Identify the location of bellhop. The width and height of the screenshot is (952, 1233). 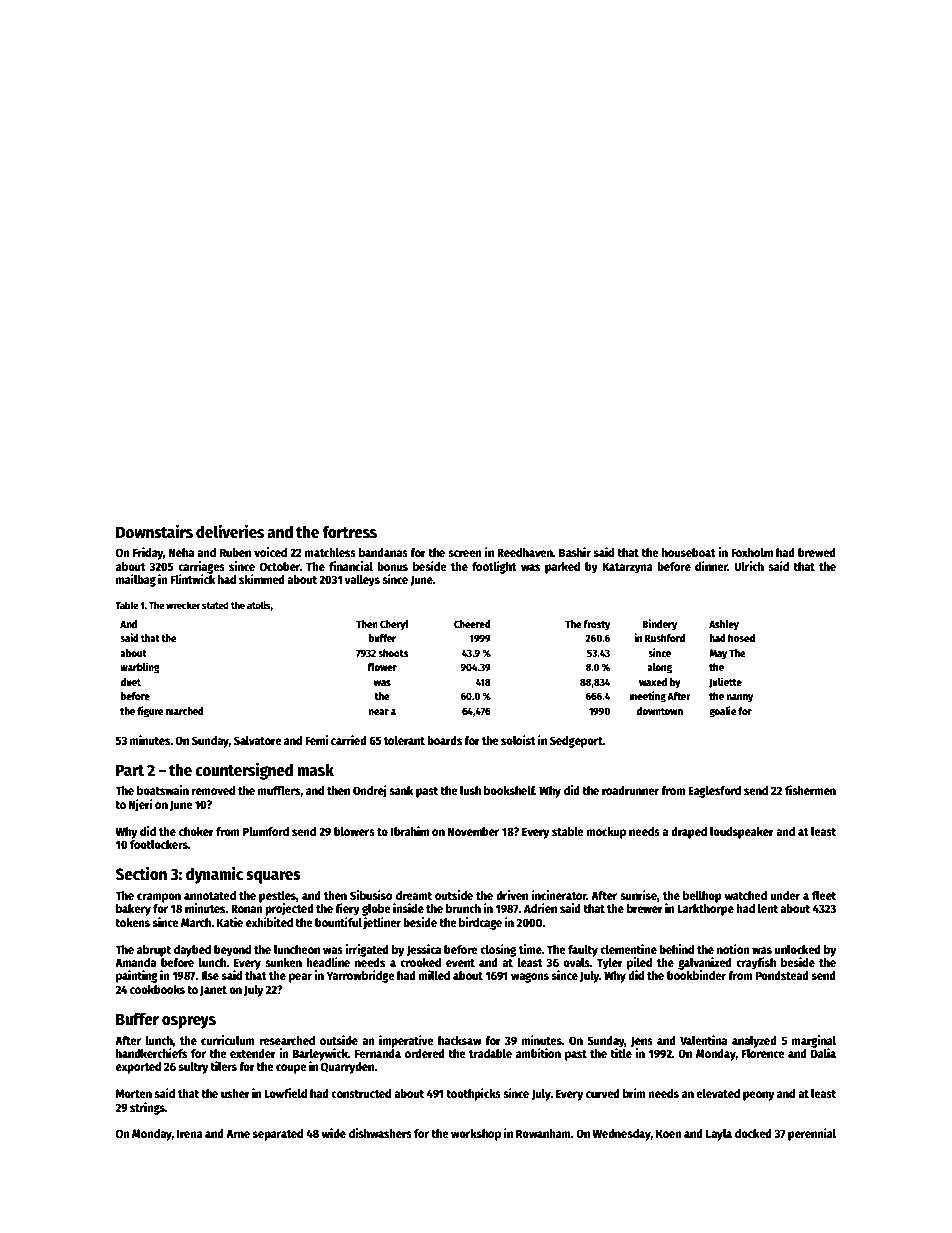
(702, 897).
